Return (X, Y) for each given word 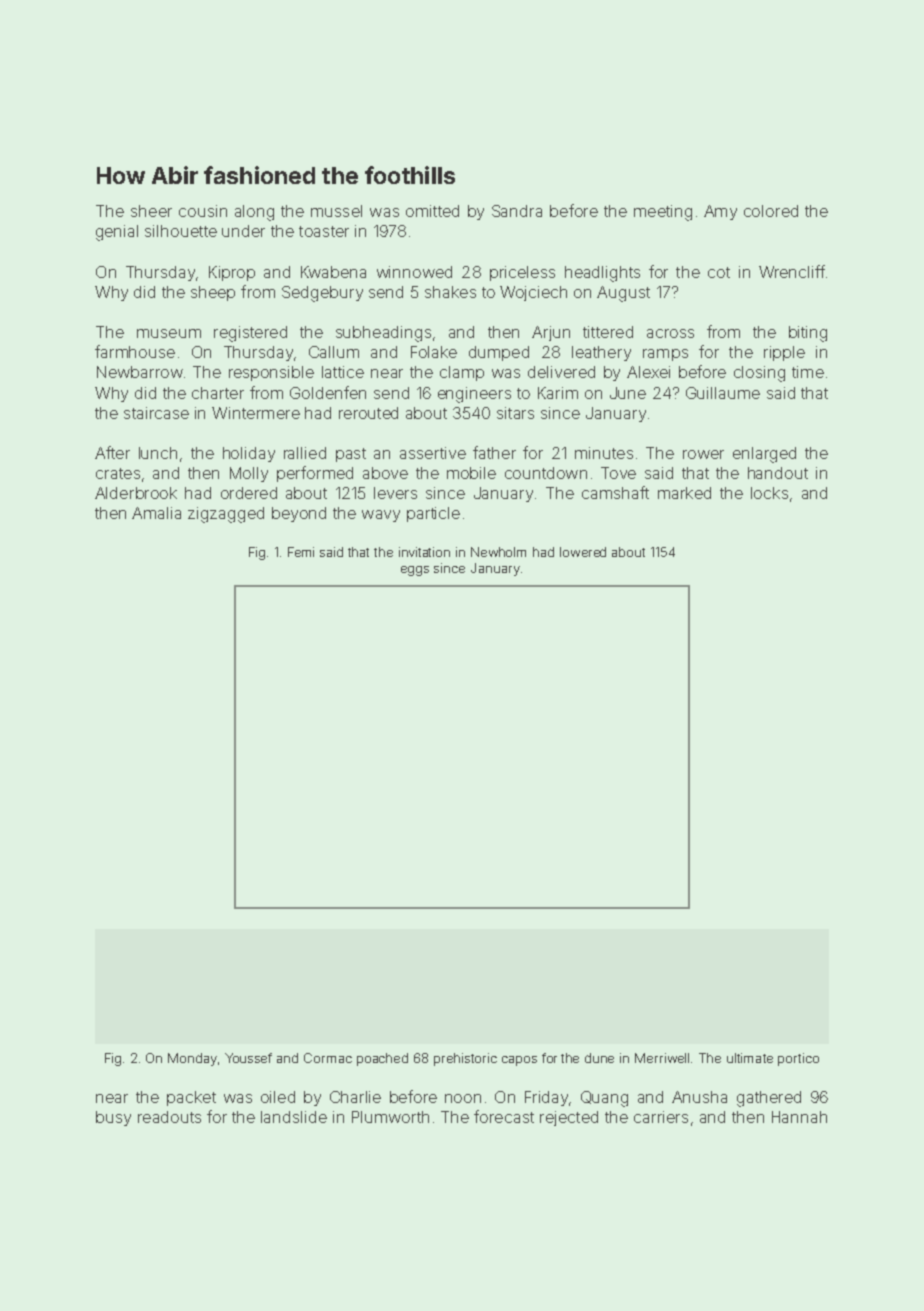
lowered (583, 552)
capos (519, 1061)
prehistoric (465, 1059)
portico (798, 1059)
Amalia (156, 513)
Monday (192, 1059)
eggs (415, 571)
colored (771, 211)
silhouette (181, 231)
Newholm (498, 552)
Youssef (248, 1058)
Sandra (517, 211)
